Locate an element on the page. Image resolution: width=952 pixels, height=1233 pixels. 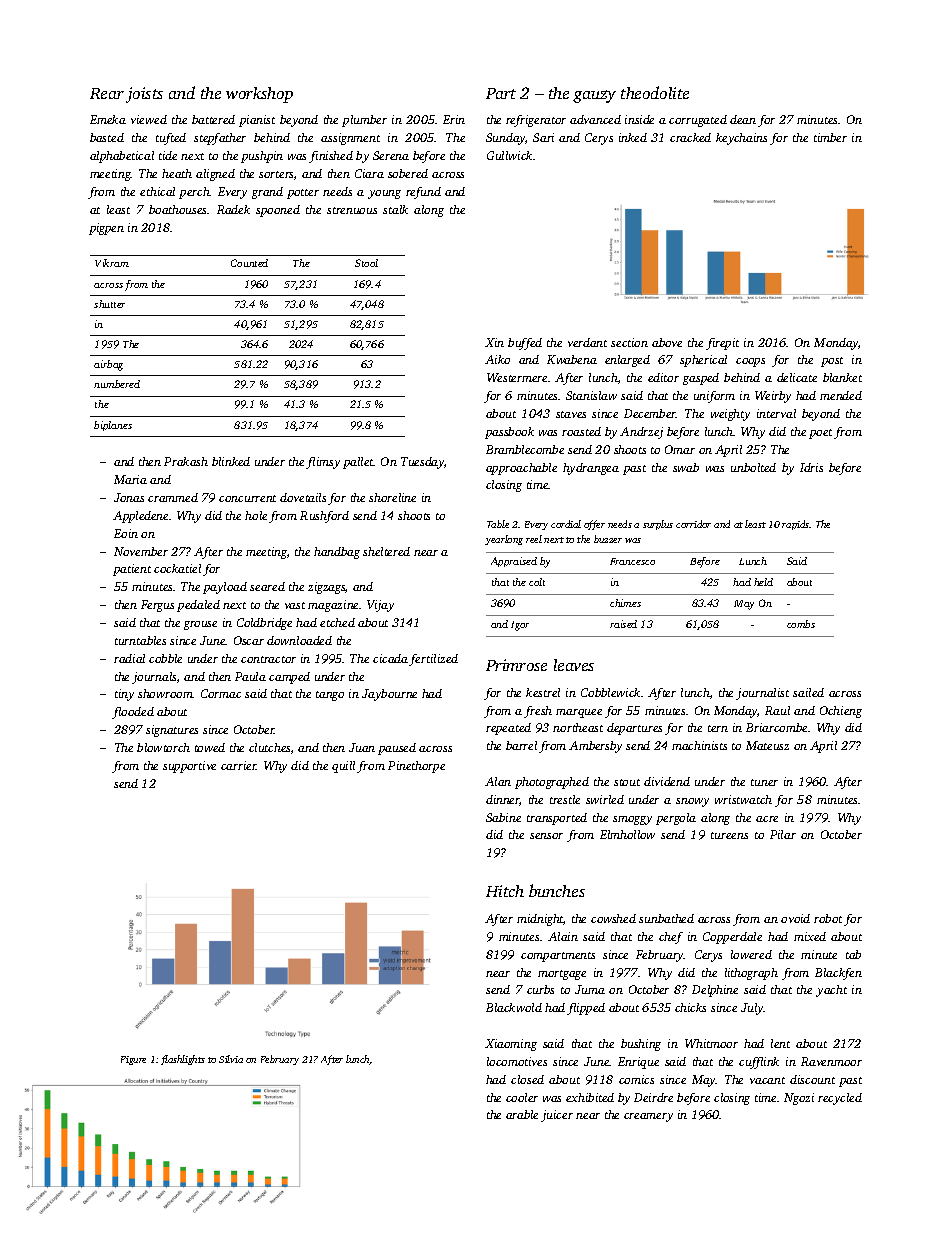
Emeka is located at coordinates (108, 119).
